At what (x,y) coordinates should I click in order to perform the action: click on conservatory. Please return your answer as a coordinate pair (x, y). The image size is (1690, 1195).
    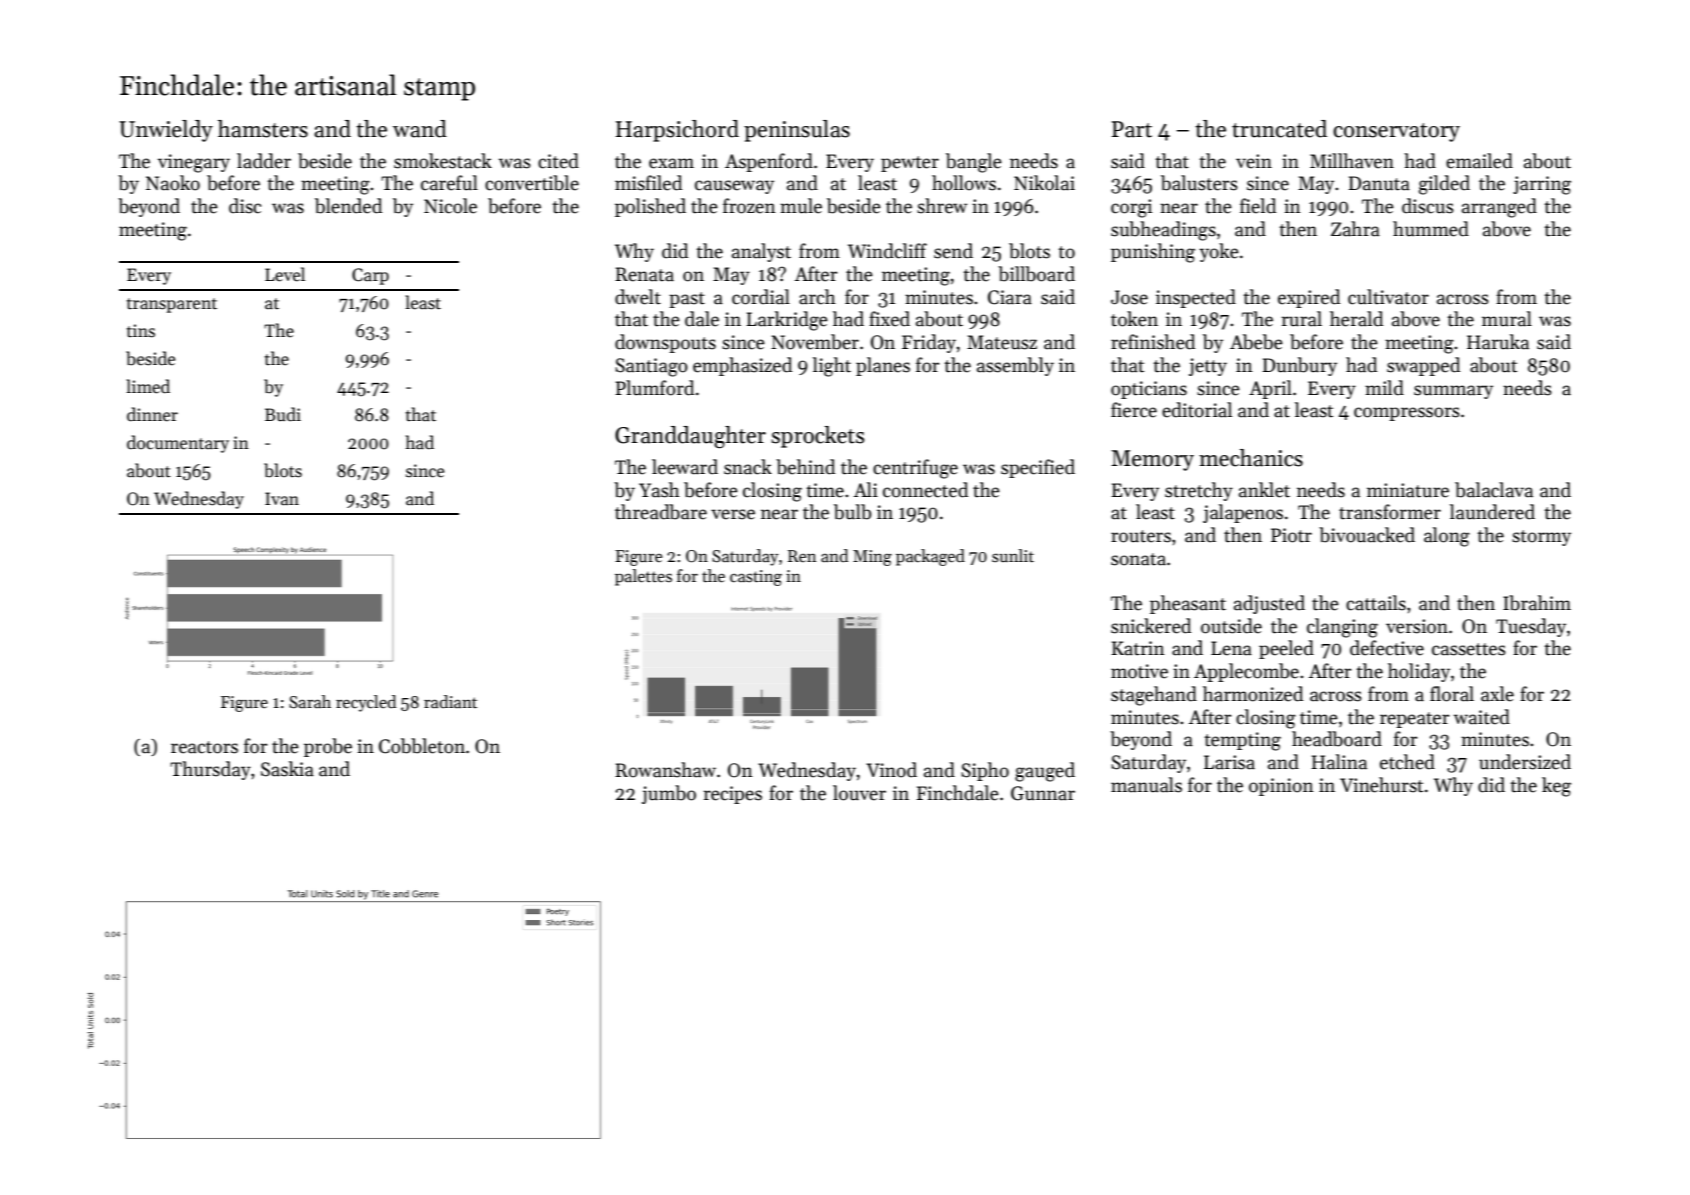
    Looking at the image, I should click on (1396, 132).
